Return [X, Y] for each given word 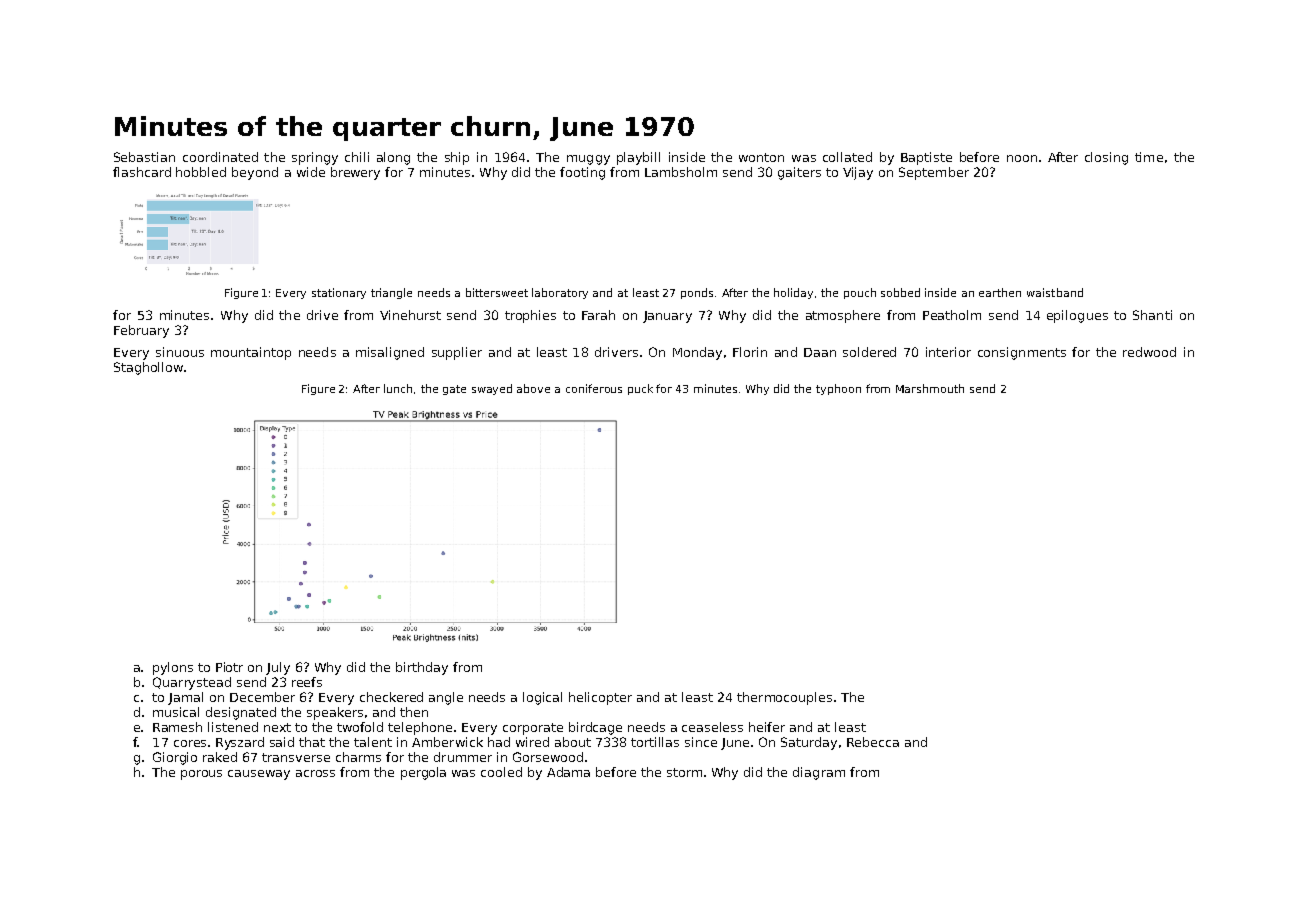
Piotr [229, 667]
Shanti [1152, 315]
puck [640, 389]
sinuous [180, 352]
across [315, 773]
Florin [750, 352]
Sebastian [144, 157]
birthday [422, 668]
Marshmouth [930, 388]
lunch [398, 388]
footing [582, 173]
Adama [568, 772]
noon [1022, 158]
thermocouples [784, 698]
